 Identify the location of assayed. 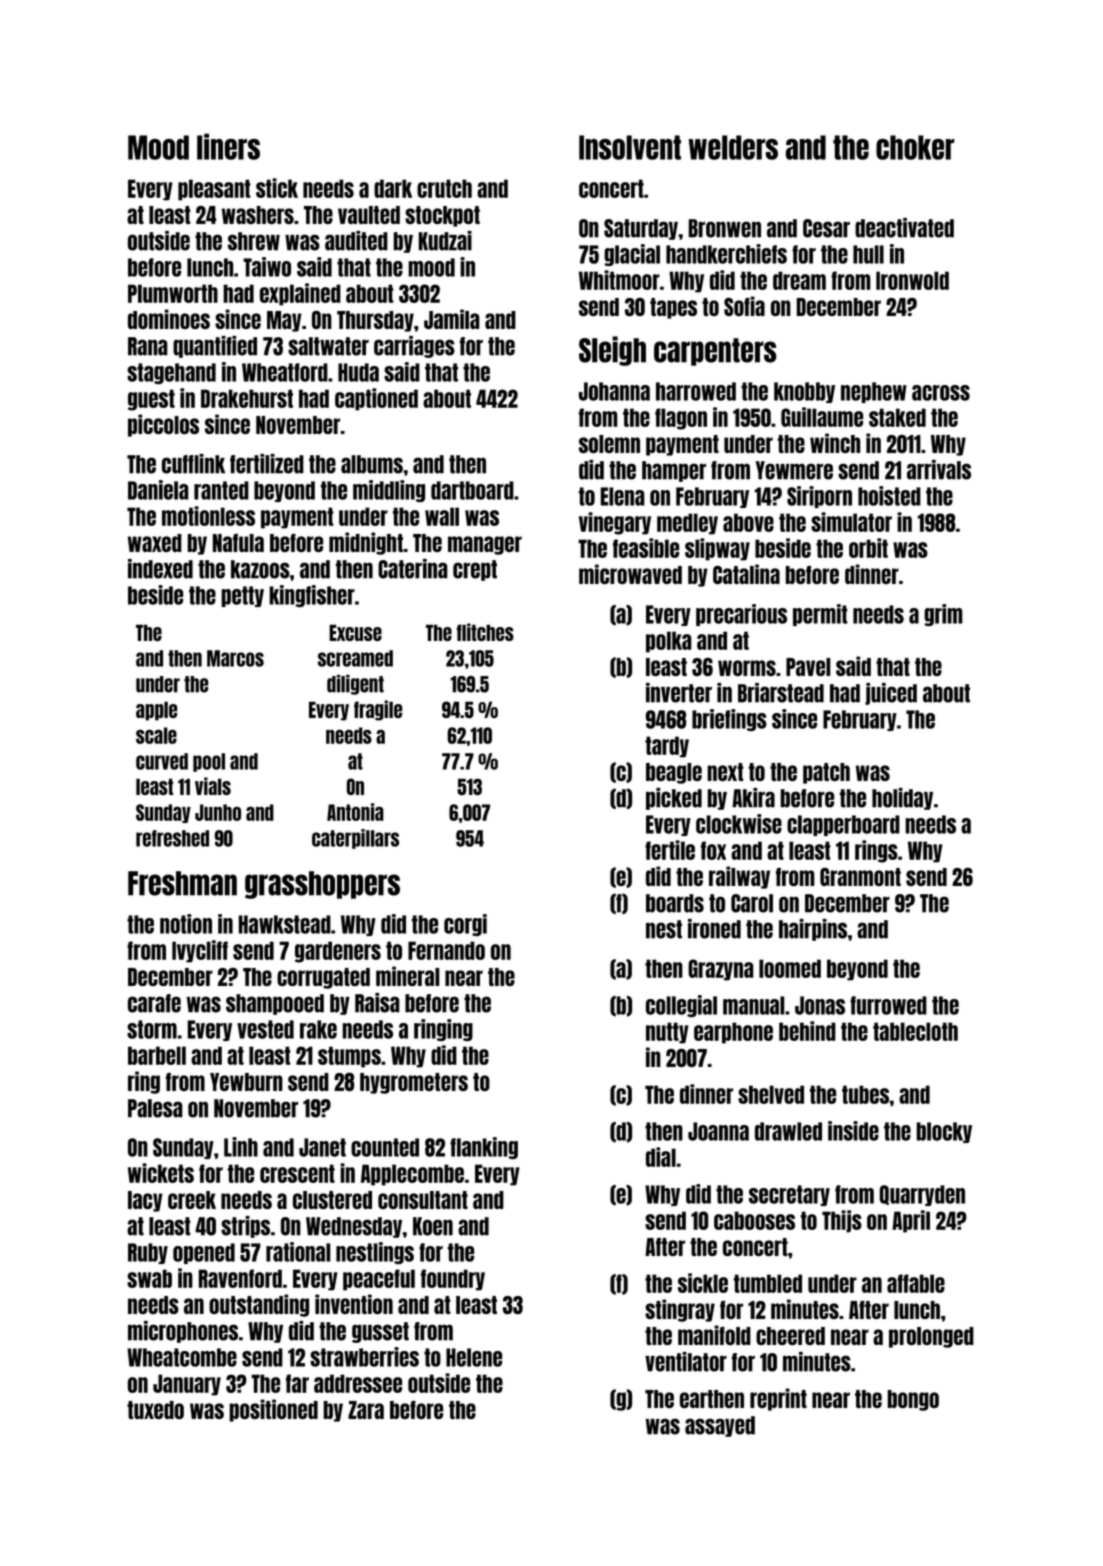
(720, 1426).
